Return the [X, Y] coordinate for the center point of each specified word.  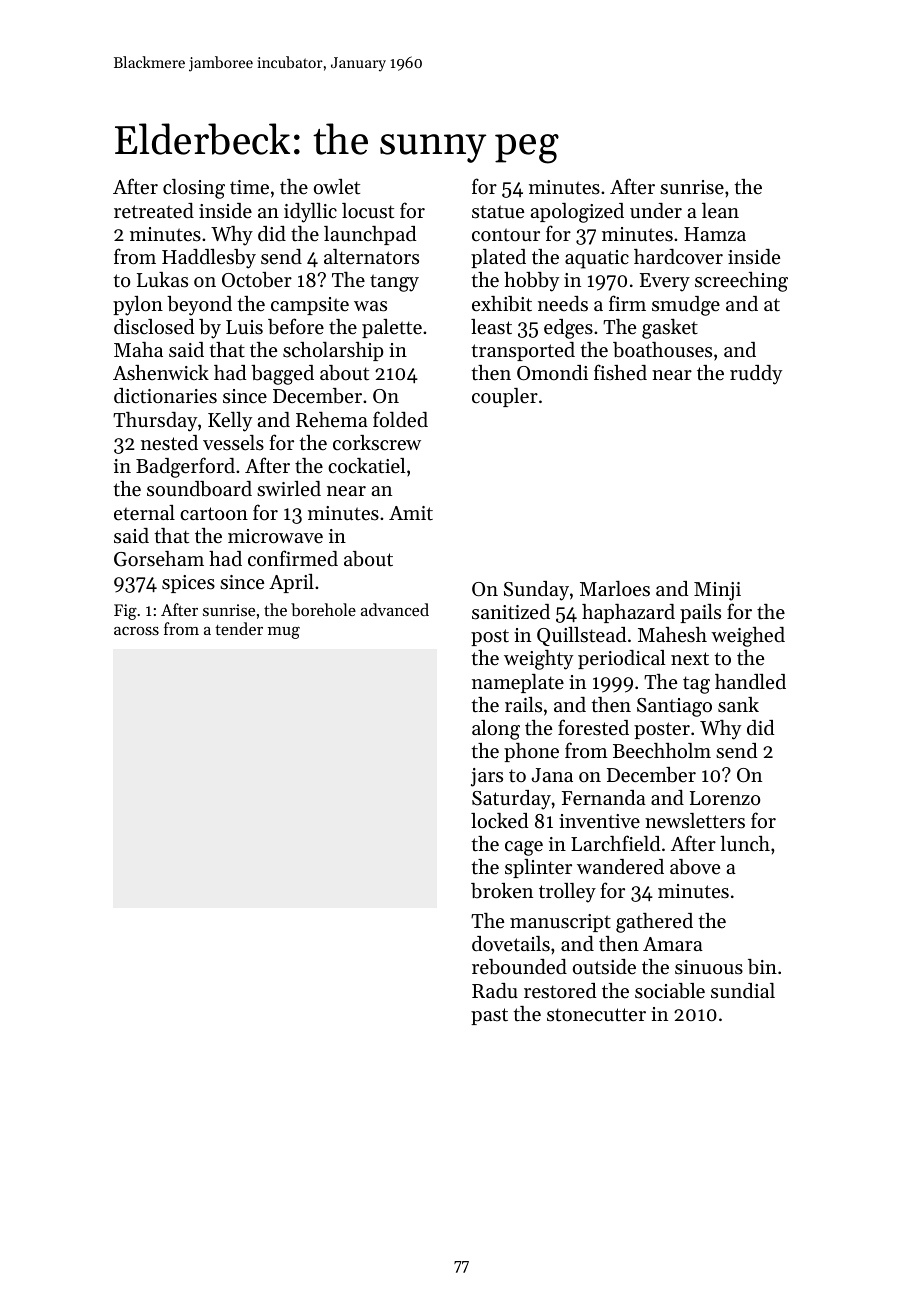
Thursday [155, 422]
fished [620, 372]
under [656, 211]
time [249, 187]
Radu [495, 990]
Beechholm [662, 751]
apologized [577, 213]
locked [499, 821]
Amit [411, 513]
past [489, 1016]
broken [502, 891]
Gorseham [159, 559]
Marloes [615, 589]
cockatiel [366, 466]
